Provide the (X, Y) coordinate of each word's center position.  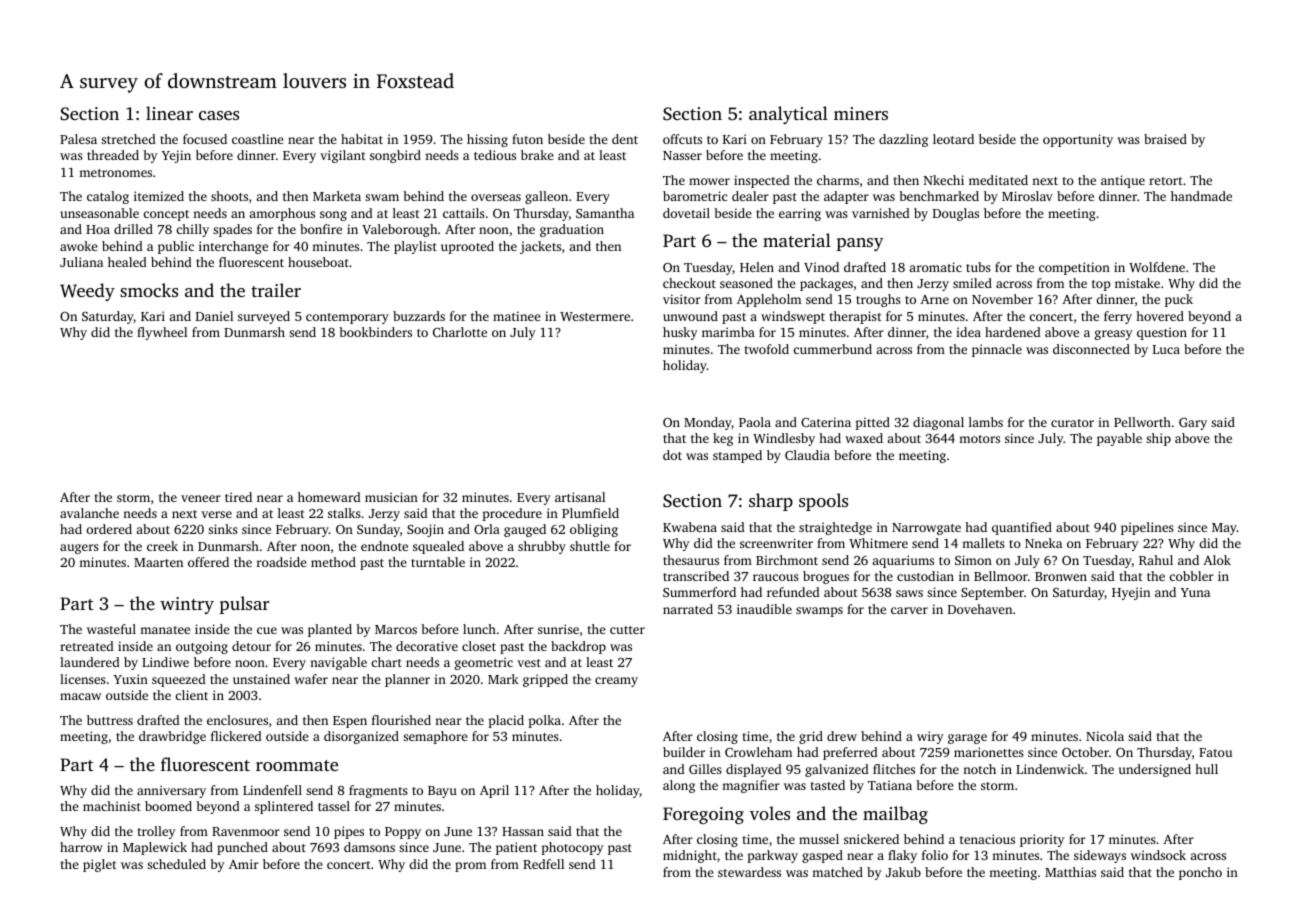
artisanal (580, 497)
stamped (737, 456)
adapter (846, 197)
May (1224, 529)
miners (861, 113)
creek (162, 546)
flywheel (162, 333)
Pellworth (1142, 422)
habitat (362, 139)
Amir (244, 864)
